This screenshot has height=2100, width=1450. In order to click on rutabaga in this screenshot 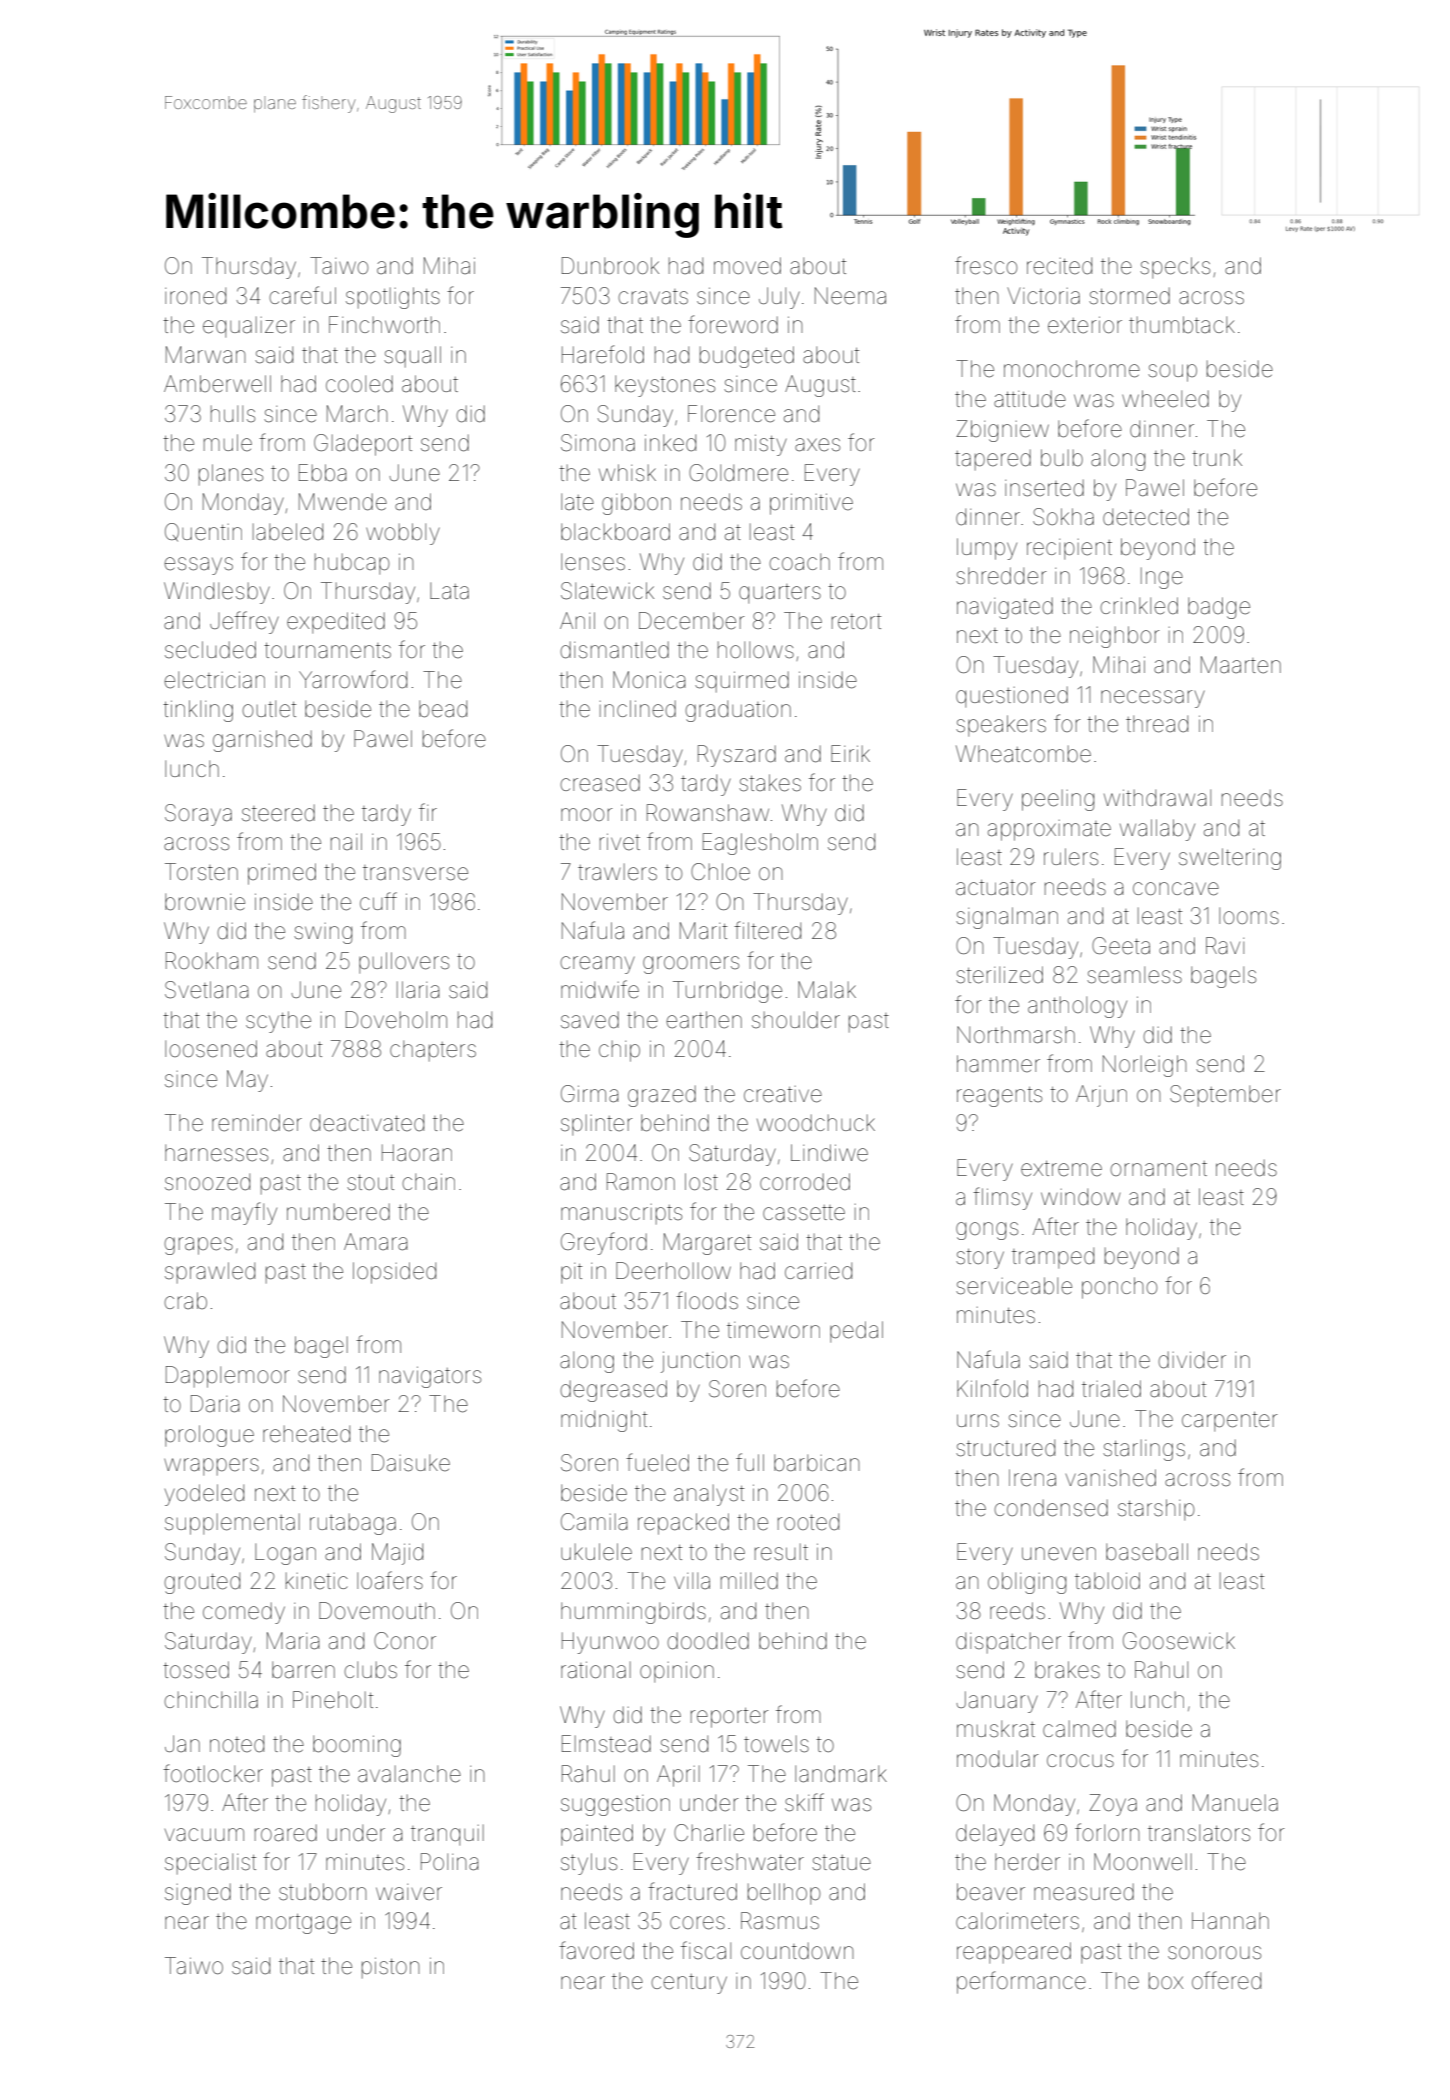, I will do `click(353, 1524)`.
